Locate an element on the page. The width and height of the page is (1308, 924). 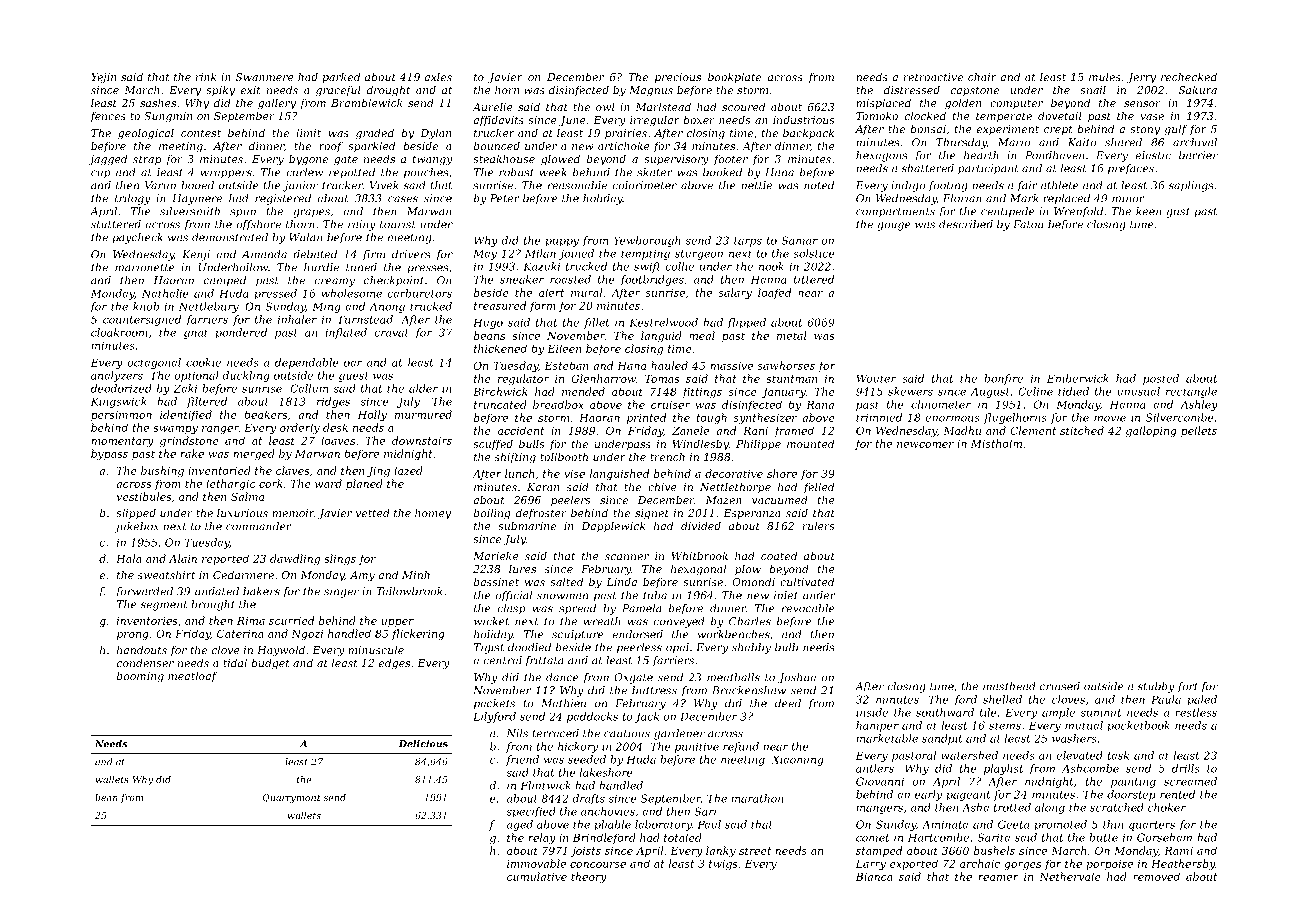
drills is located at coordinates (1186, 768).
